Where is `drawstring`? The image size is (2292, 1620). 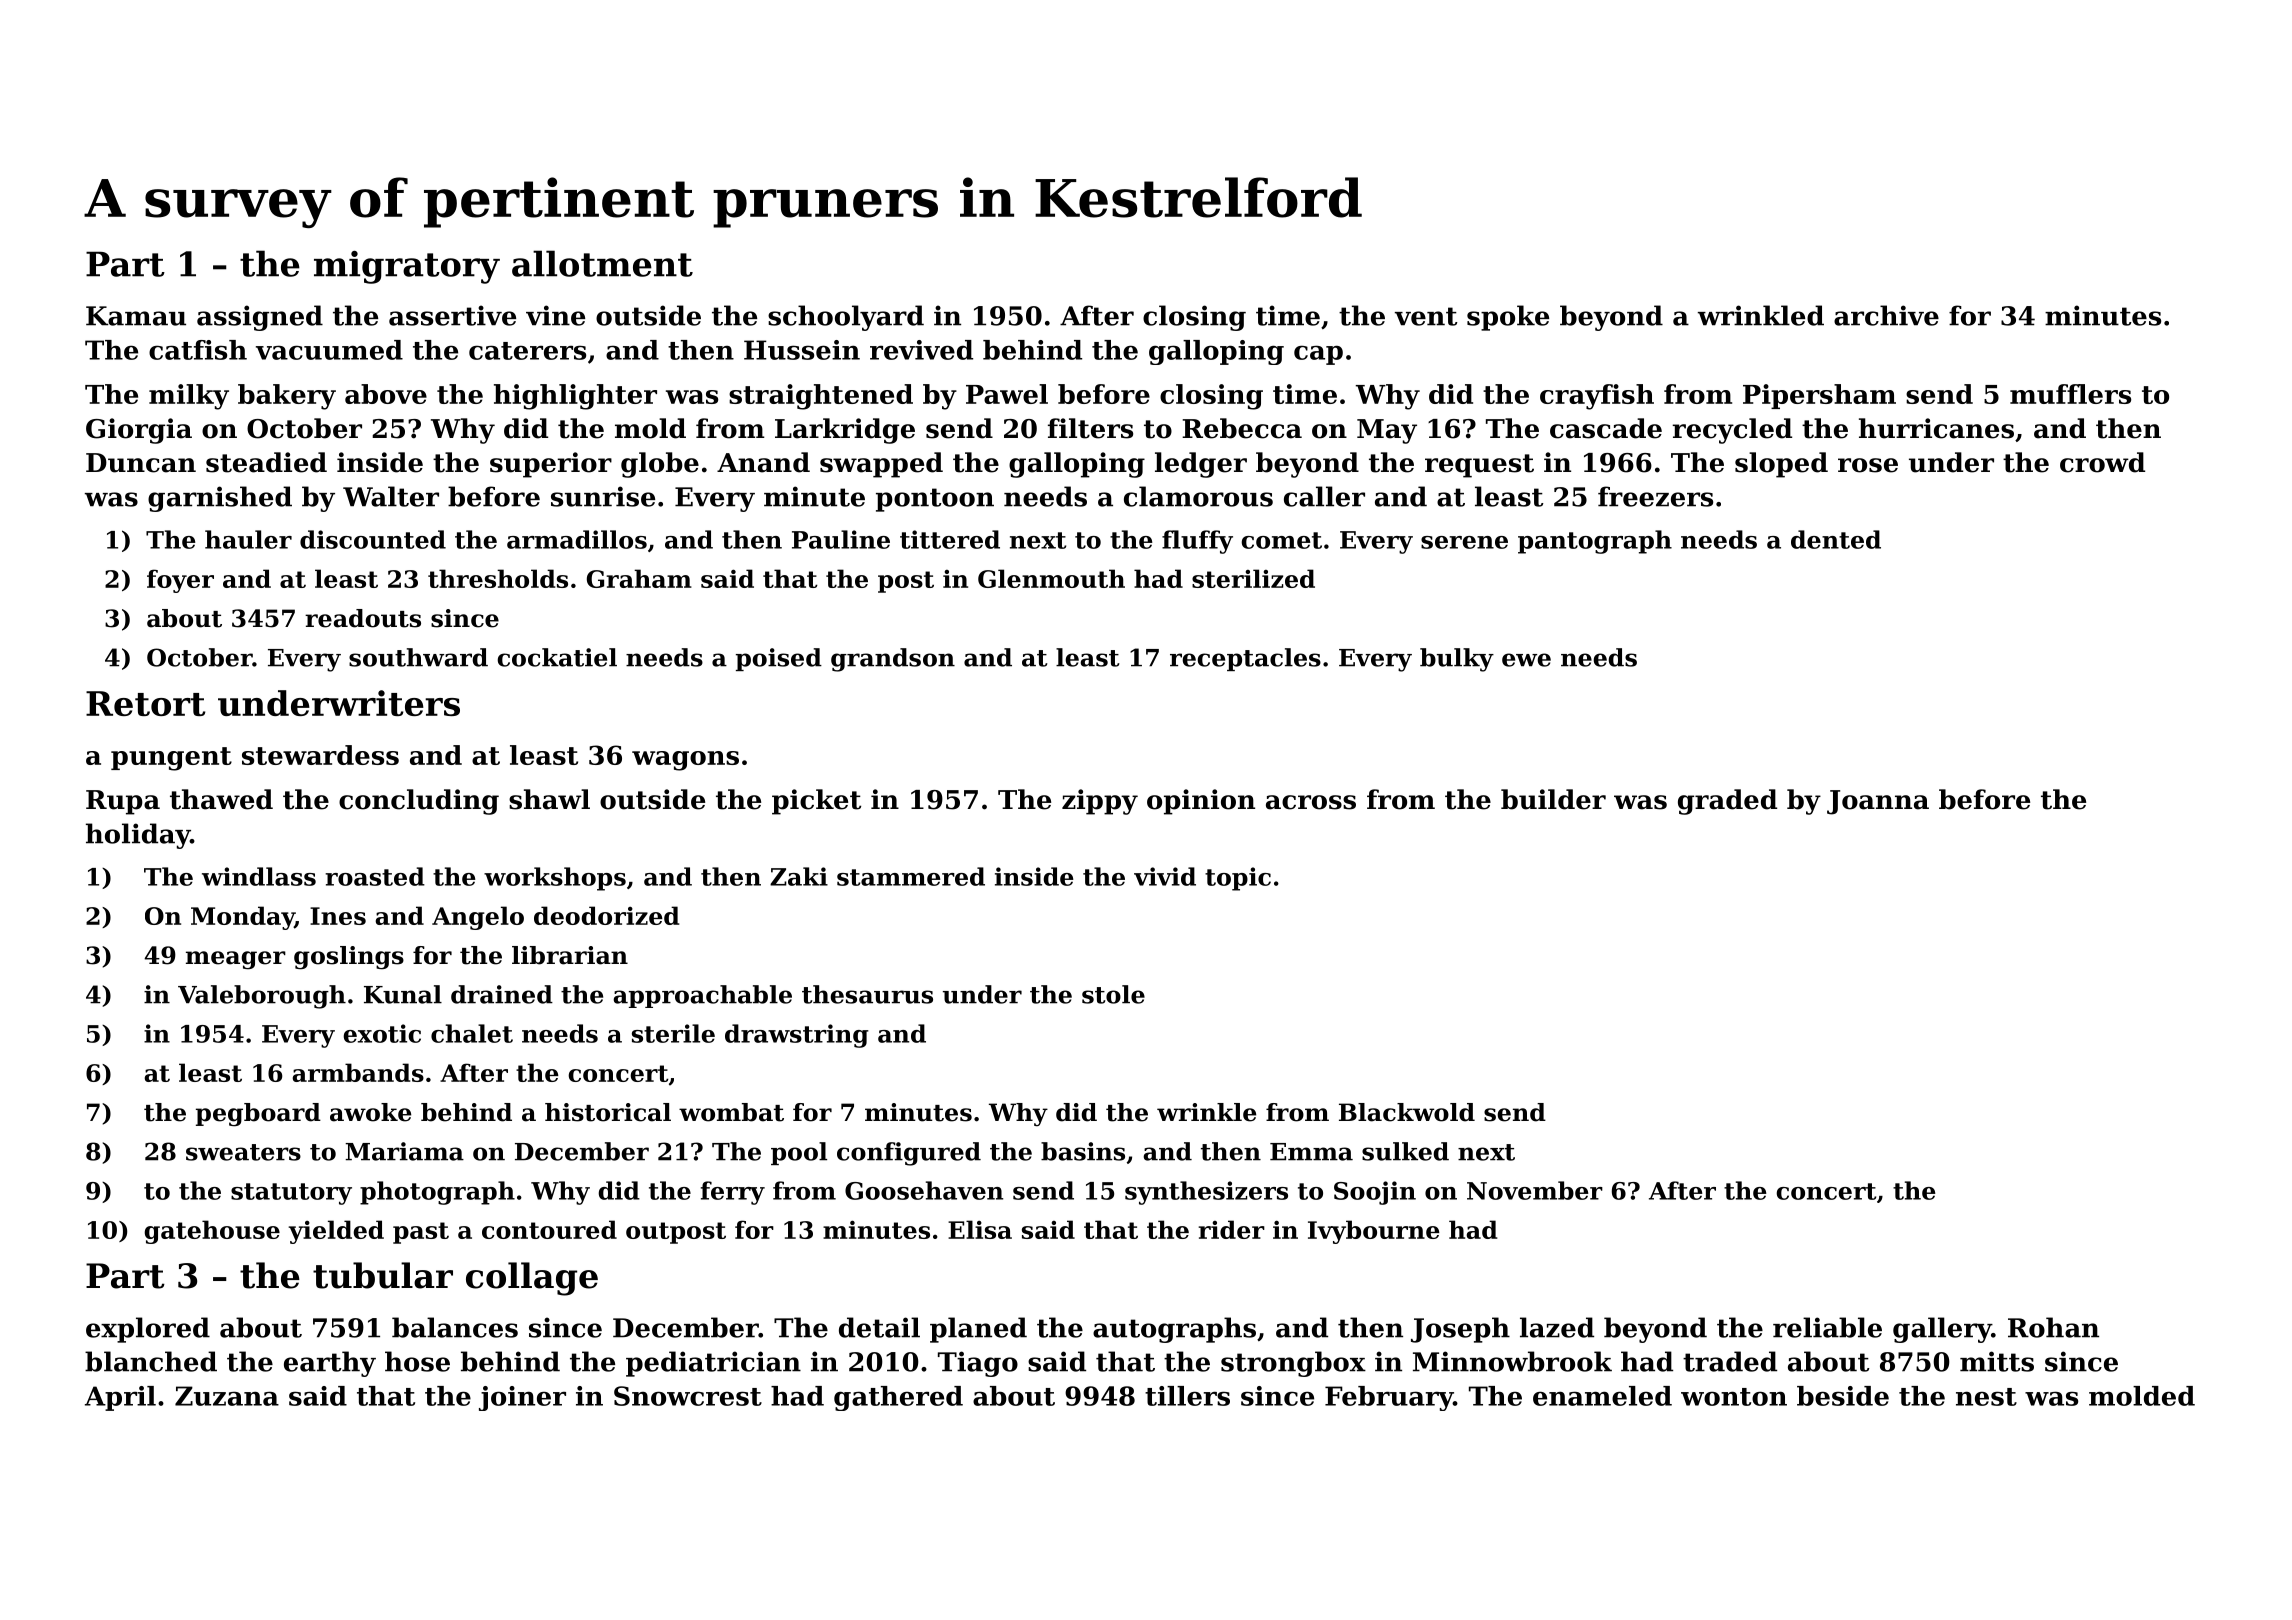
drawstring is located at coordinates (797, 1036).
